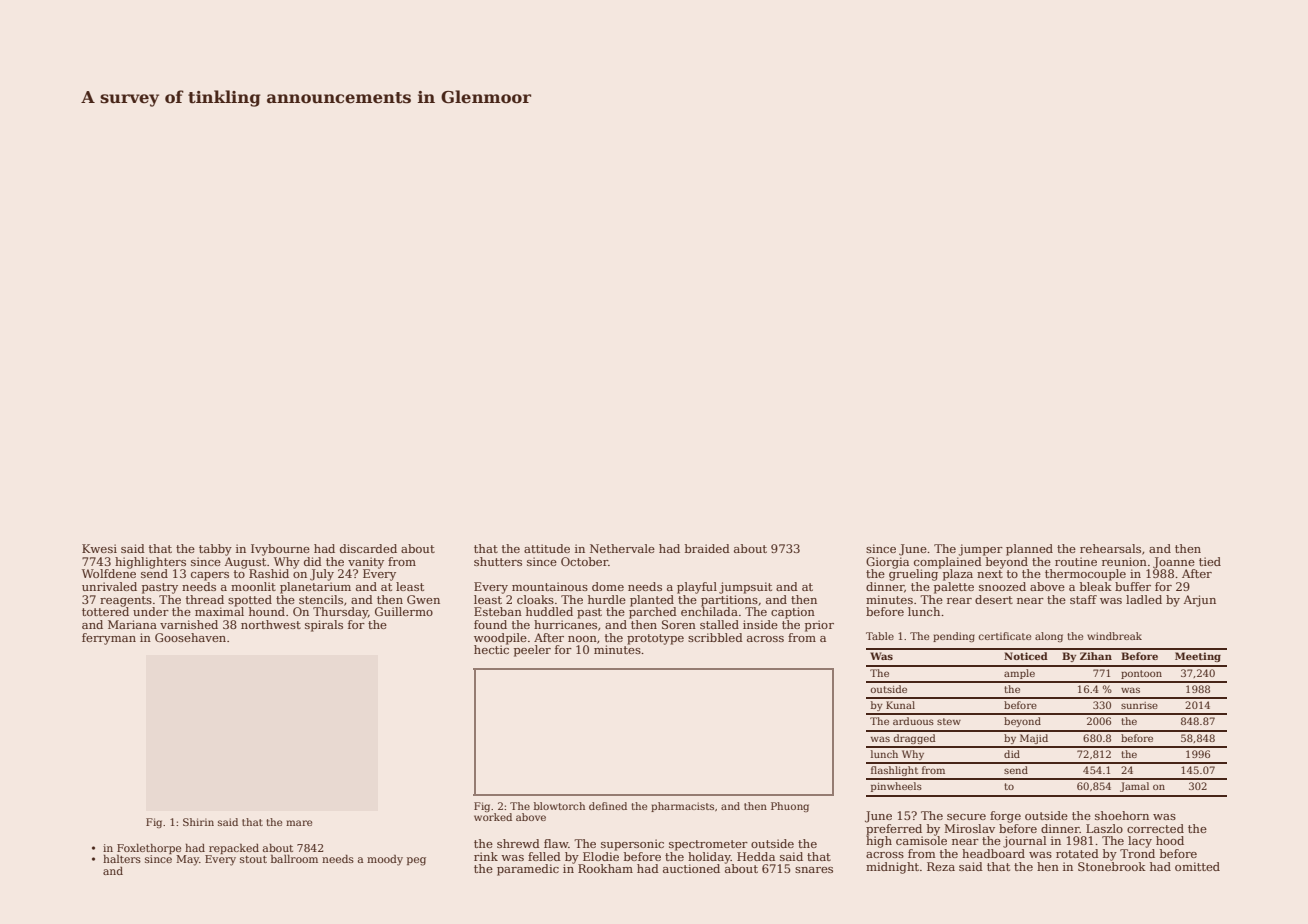  What do you see at coordinates (559, 806) in the screenshot?
I see `blowtorch` at bounding box center [559, 806].
